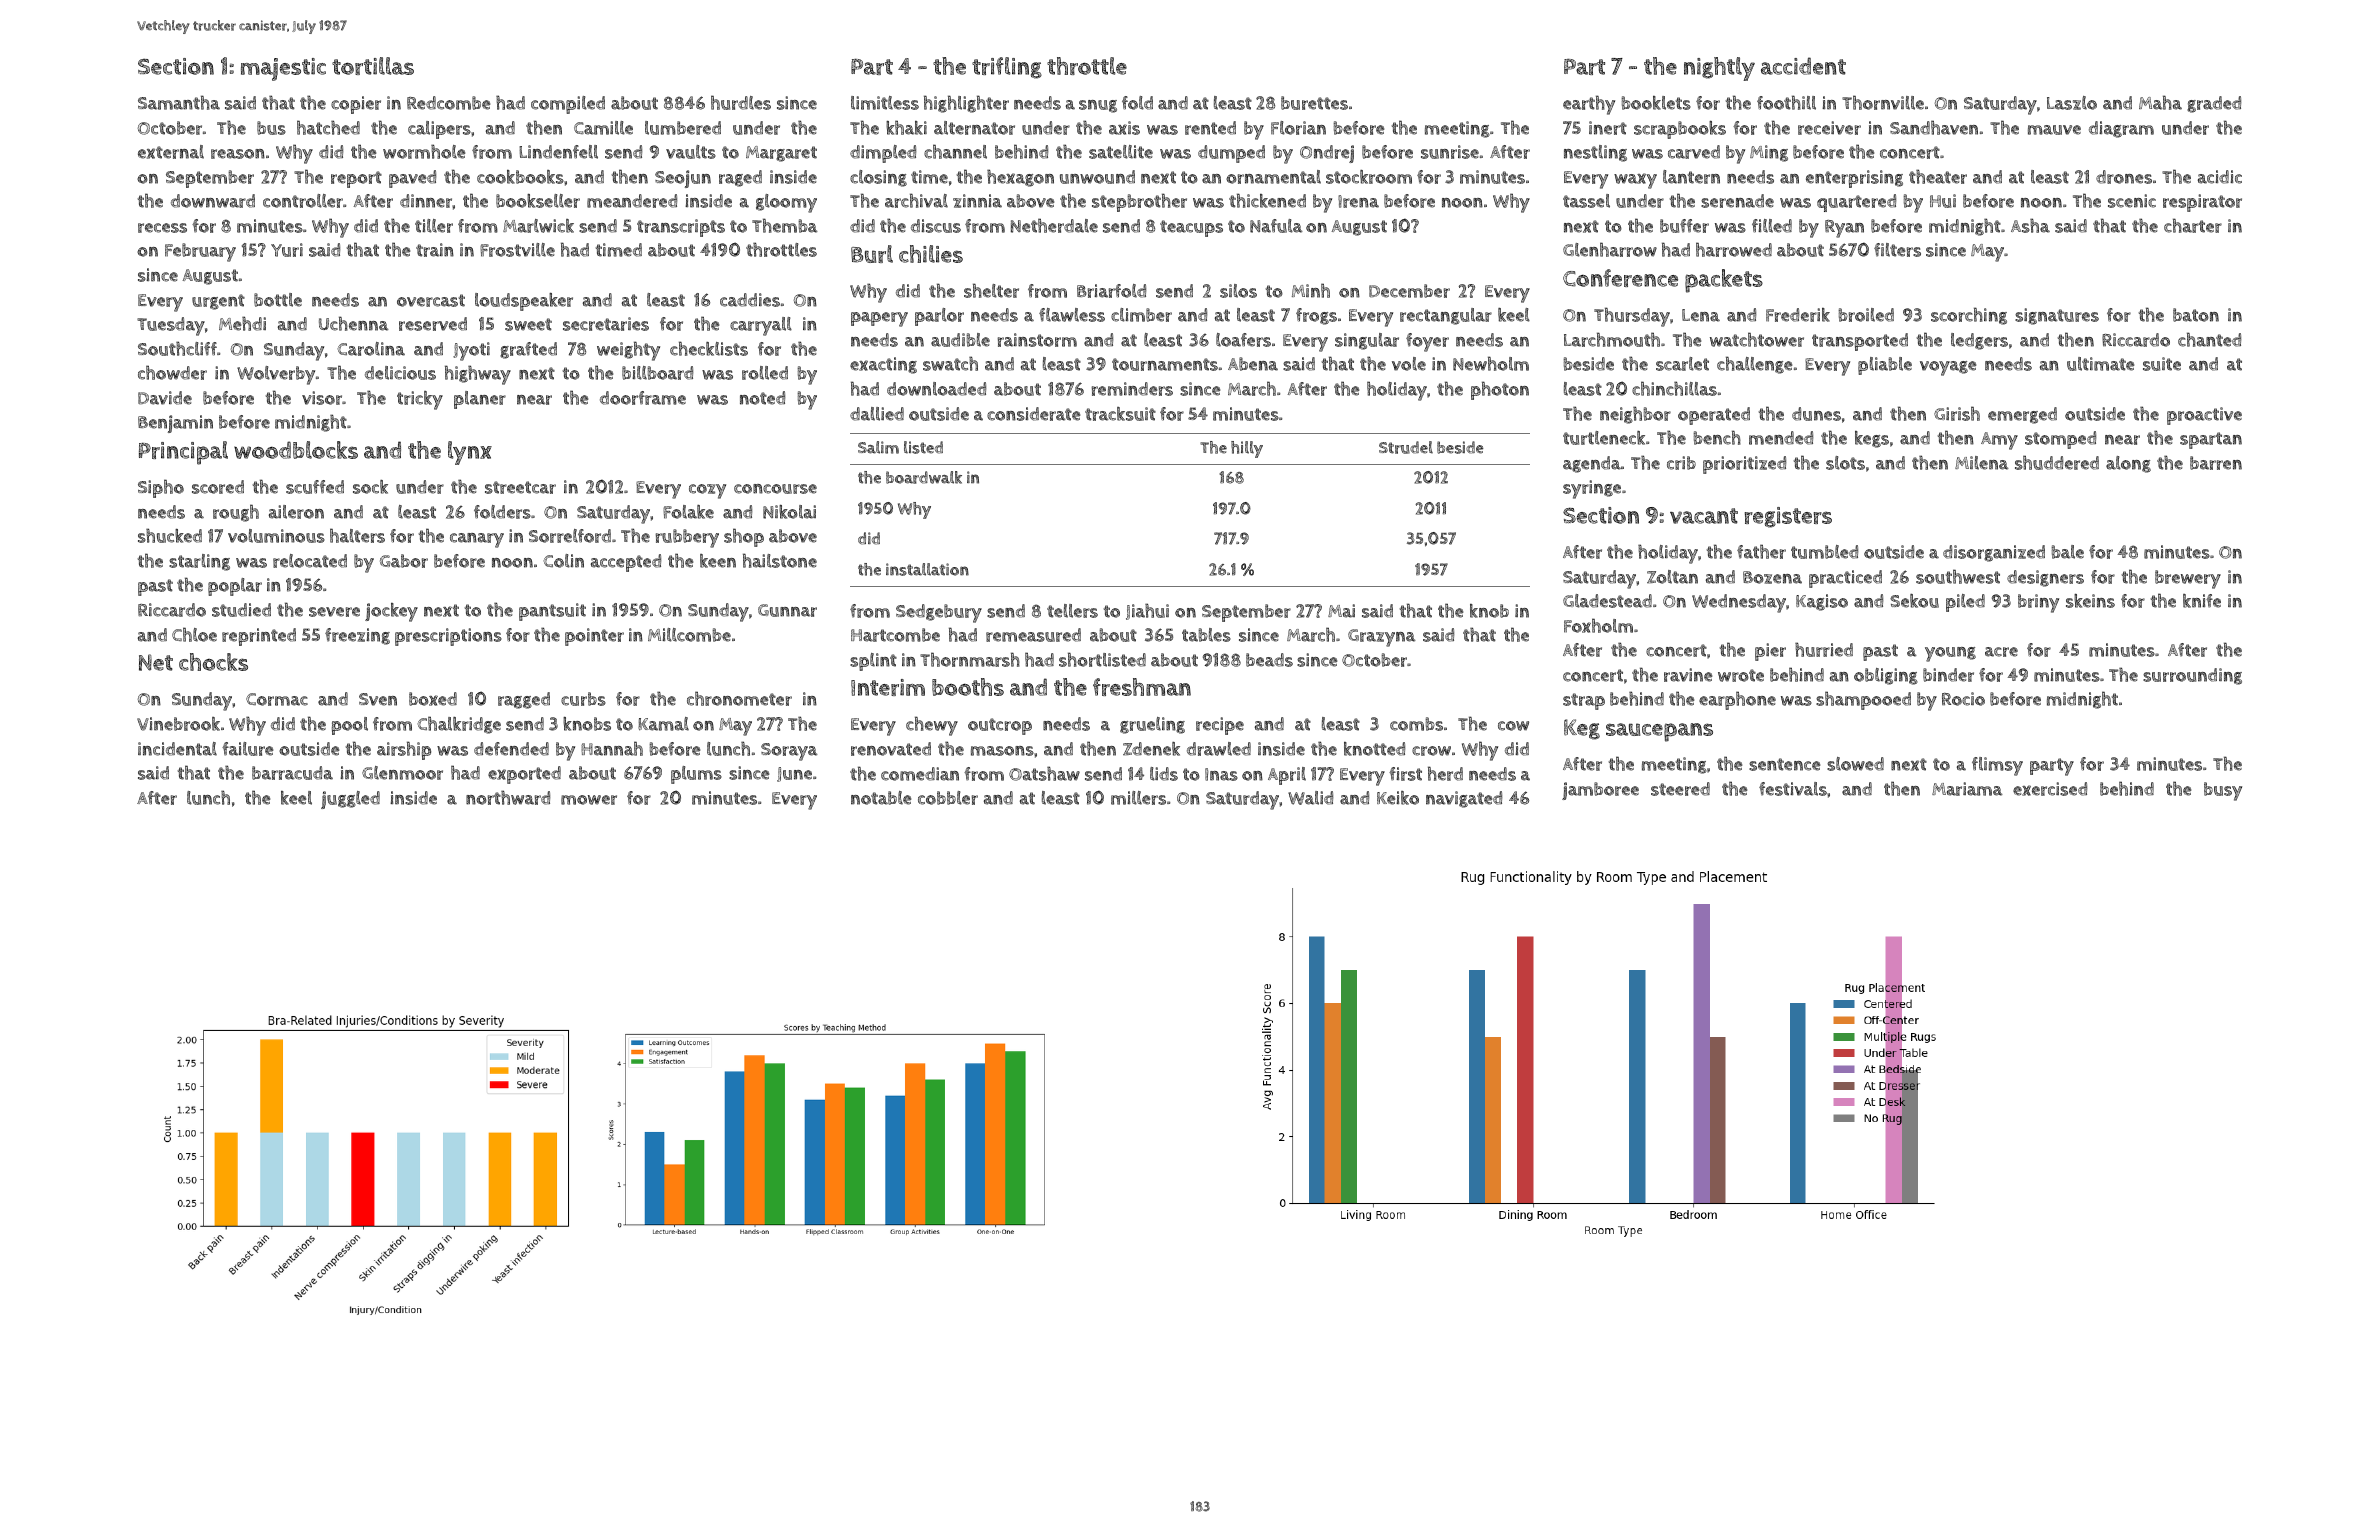 The height and width of the screenshot is (1540, 2380). What do you see at coordinates (1914, 601) in the screenshot?
I see `Sekou` at bounding box center [1914, 601].
